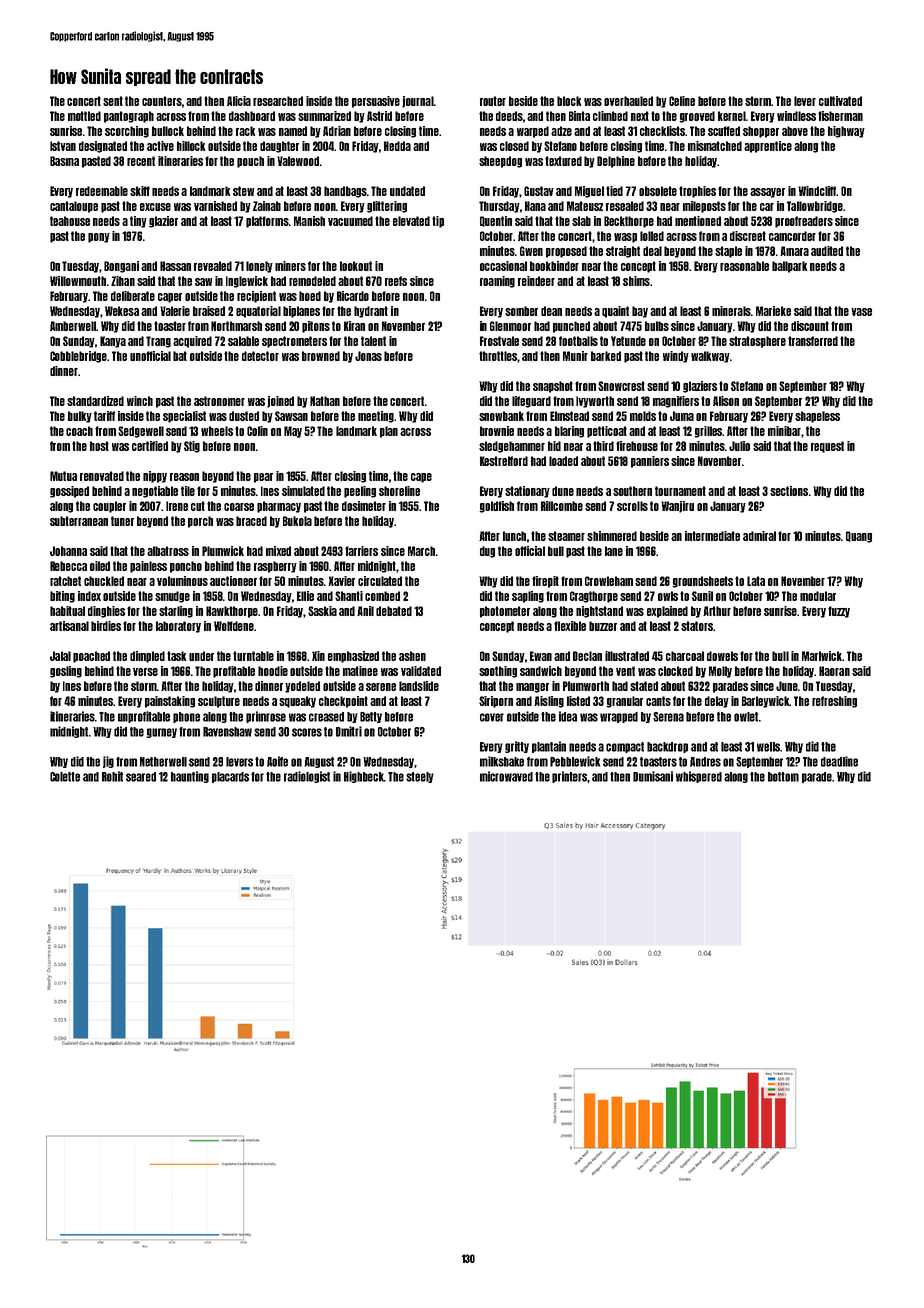 Image resolution: width=924 pixels, height=1308 pixels. I want to click on redeemable, so click(102, 191).
